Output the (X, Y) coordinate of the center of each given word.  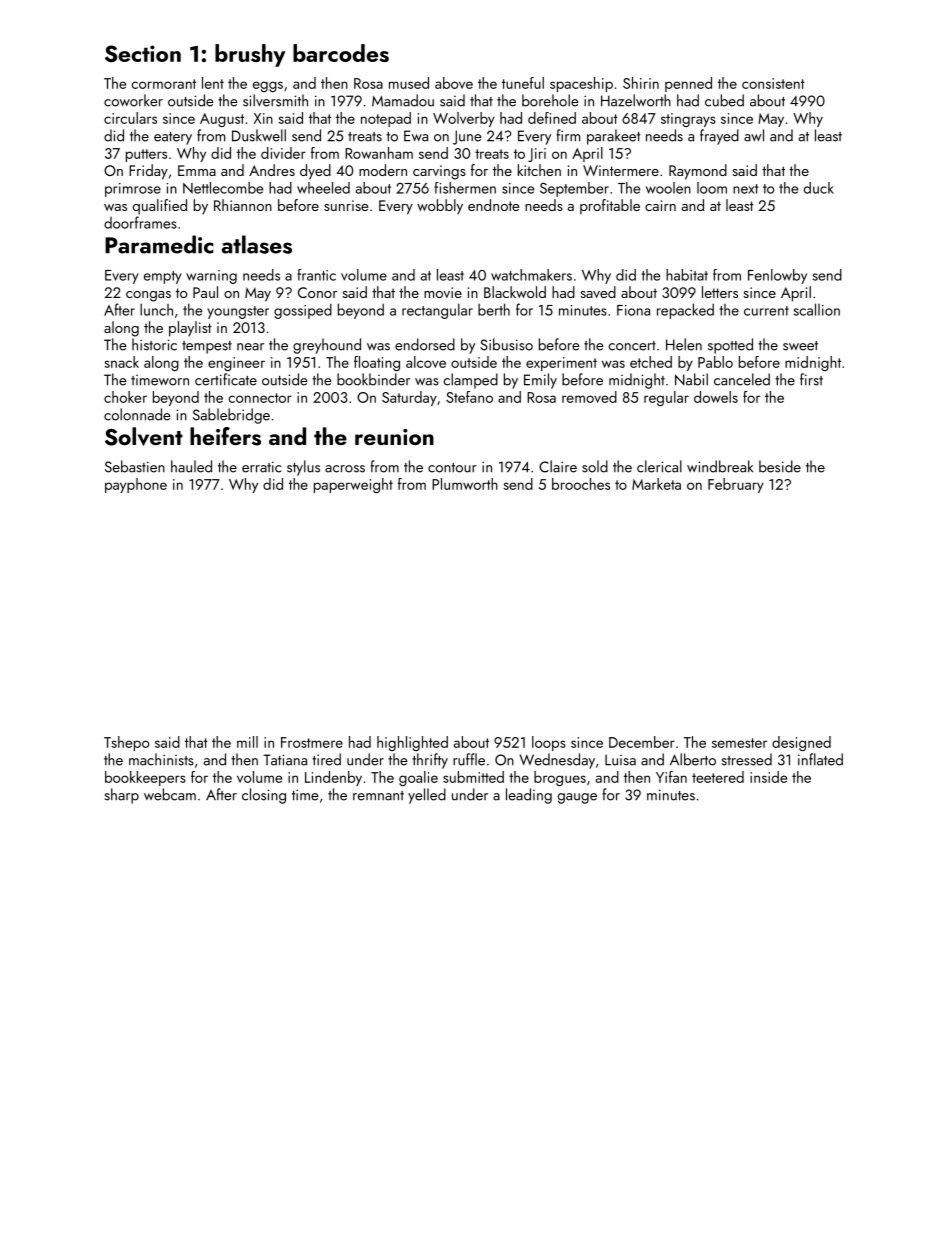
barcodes (341, 53)
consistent (773, 83)
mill (247, 742)
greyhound (327, 346)
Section (143, 53)
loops (549, 743)
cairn (660, 205)
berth (494, 309)
